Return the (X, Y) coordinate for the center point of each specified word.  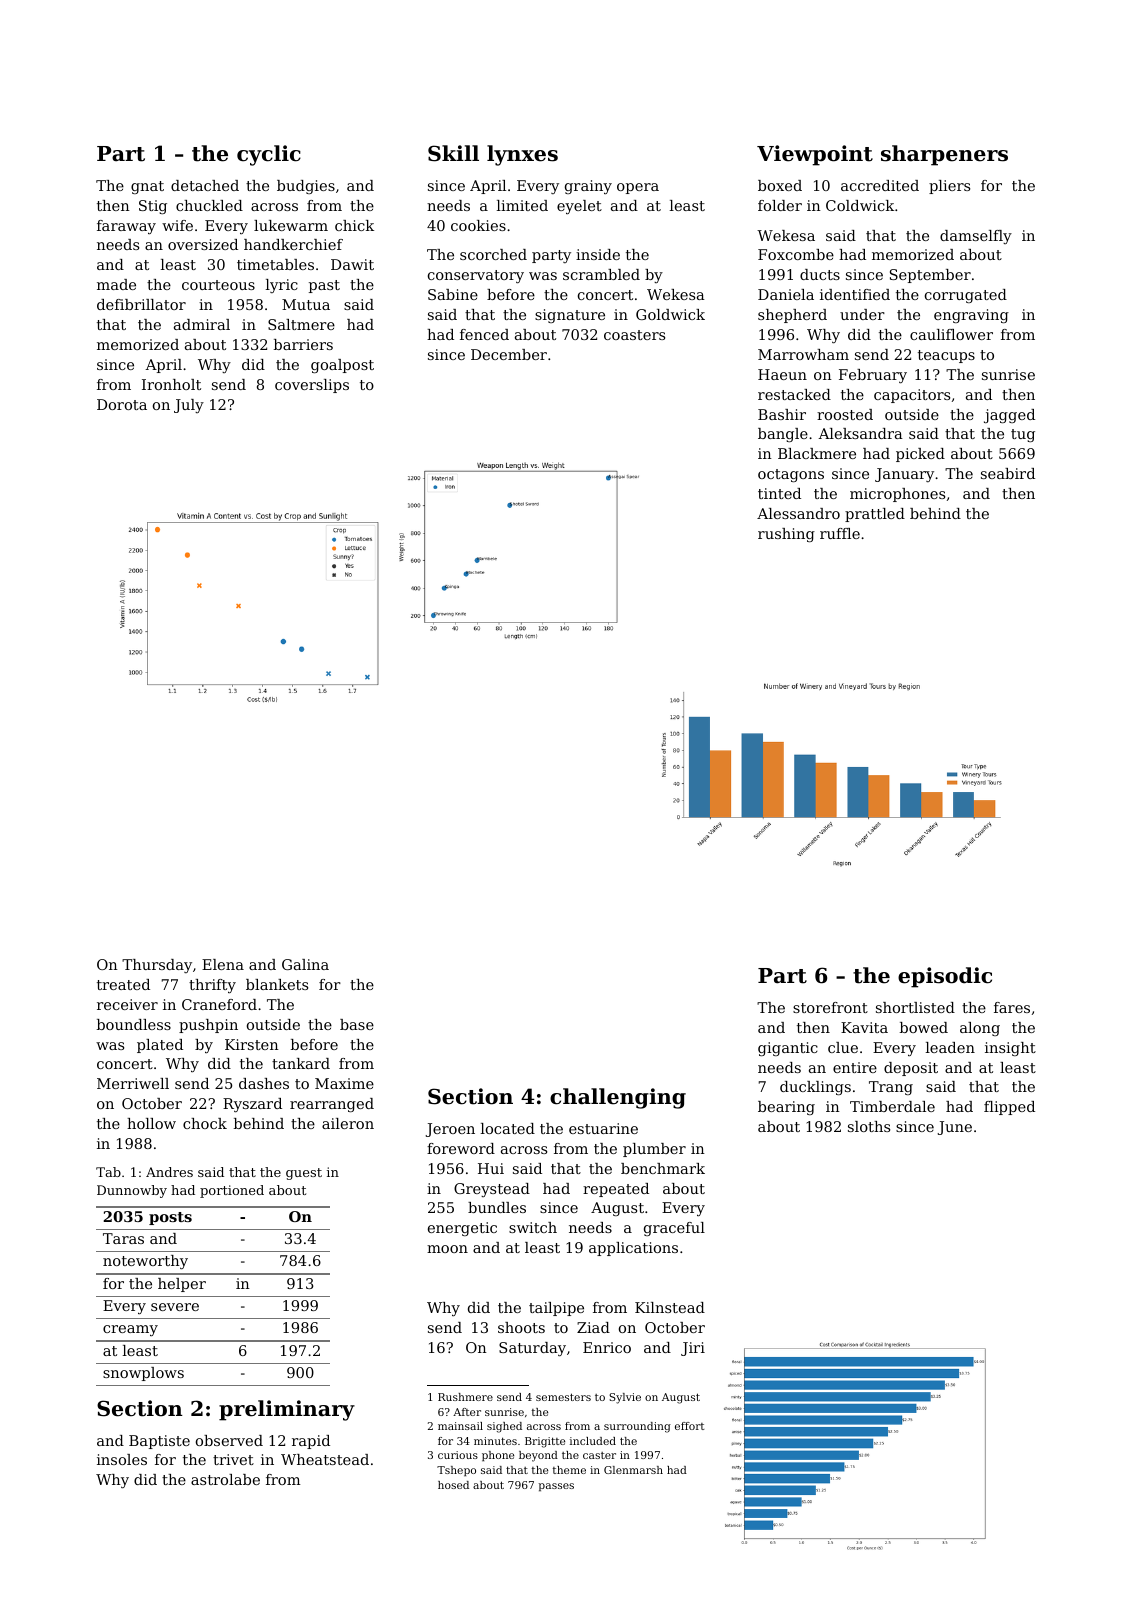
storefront (830, 1007)
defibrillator (141, 304)
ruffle (840, 533)
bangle (783, 435)
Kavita (864, 1027)
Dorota (122, 404)
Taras (123, 1238)
